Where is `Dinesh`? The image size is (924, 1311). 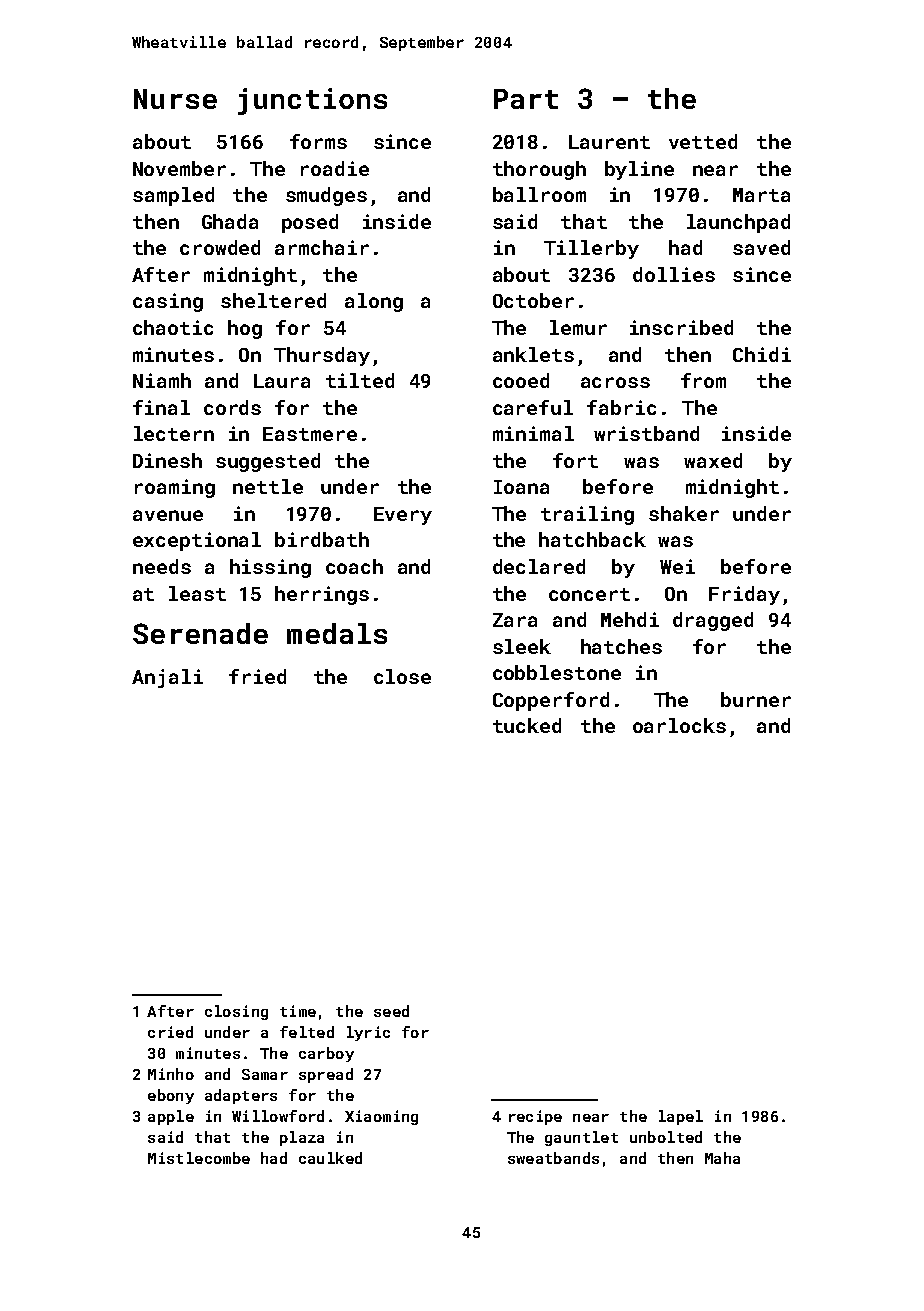
Dinesh is located at coordinates (167, 460).
